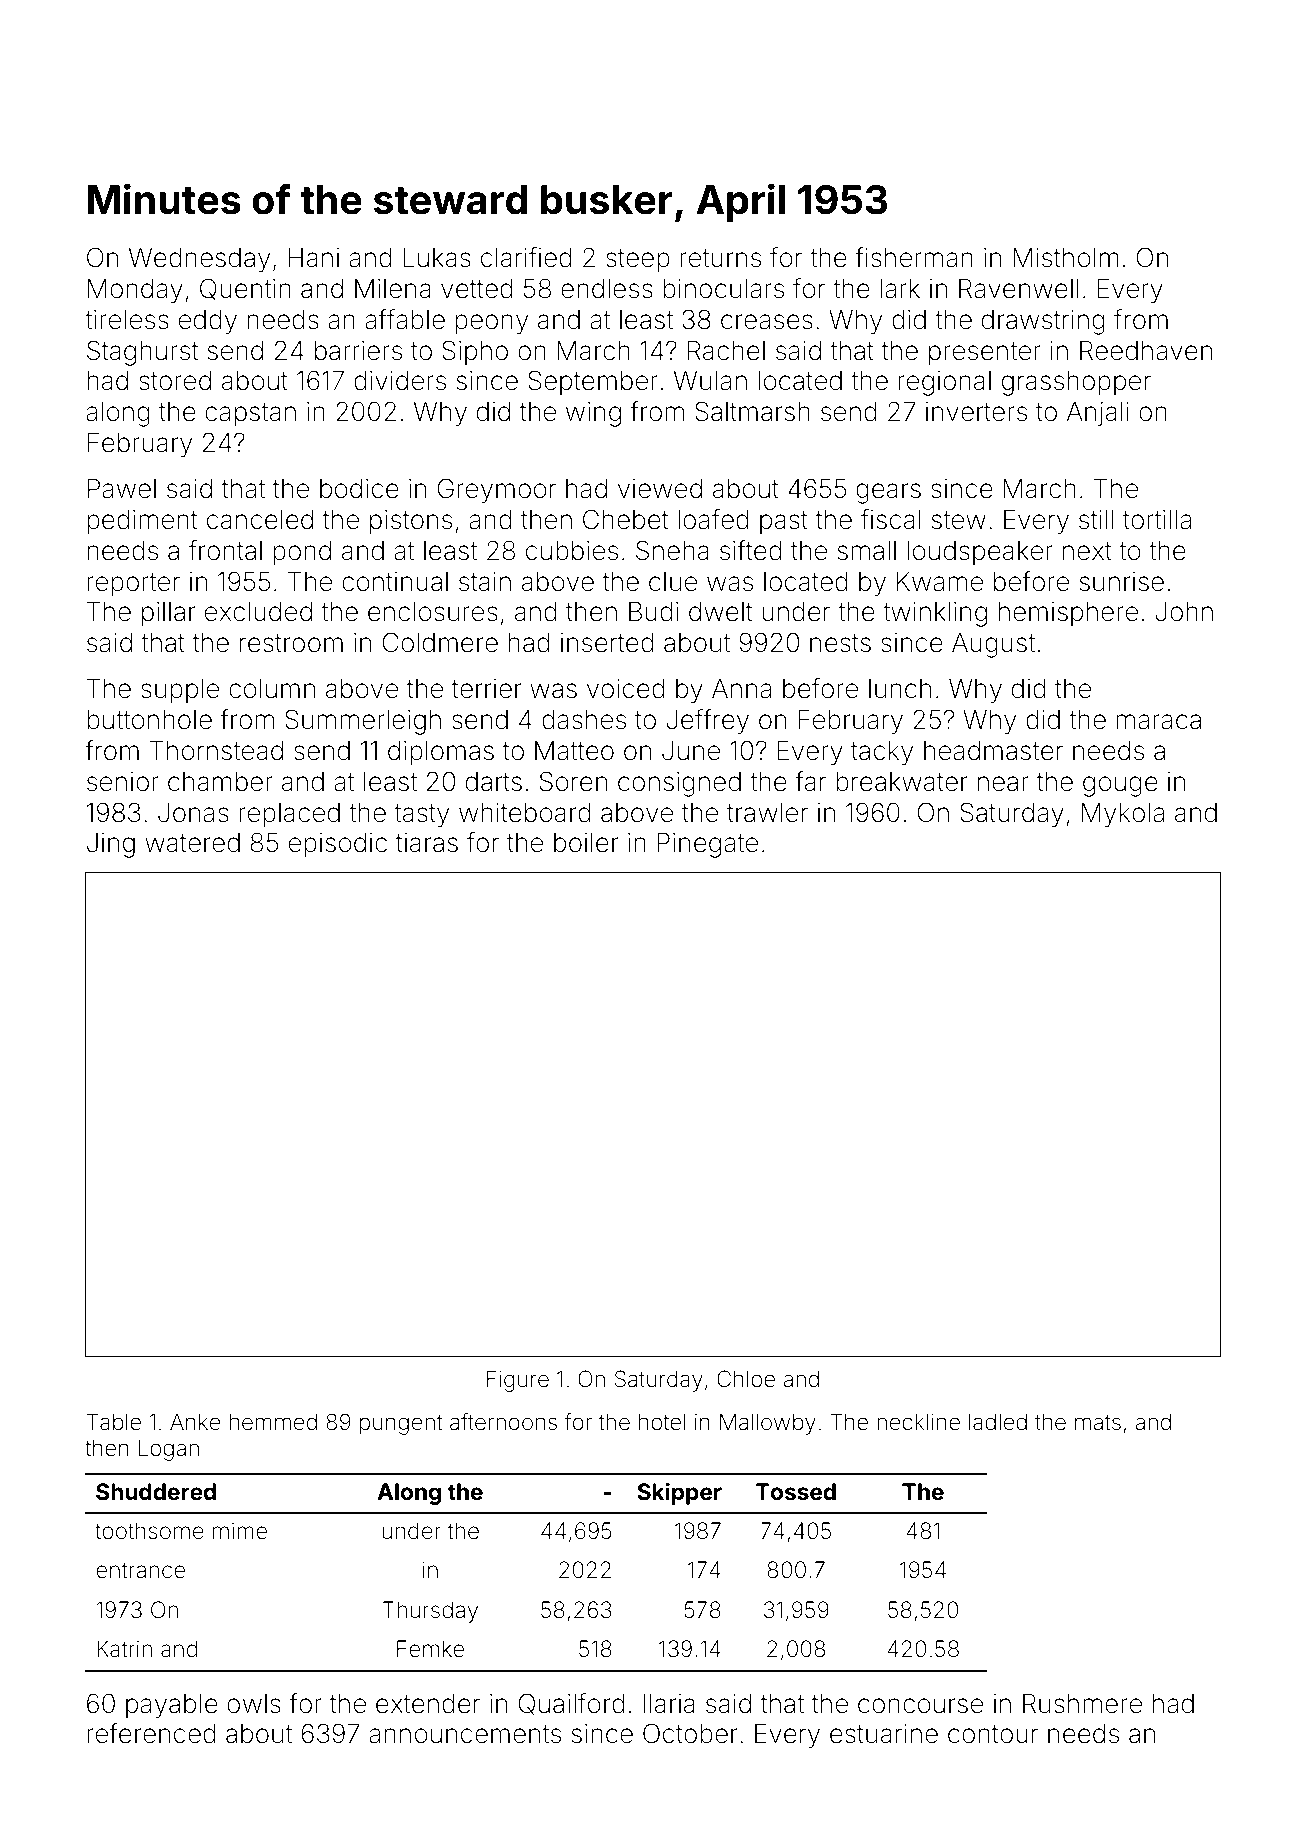  Describe the element at coordinates (526, 257) in the document. I see `clarified` at that location.
